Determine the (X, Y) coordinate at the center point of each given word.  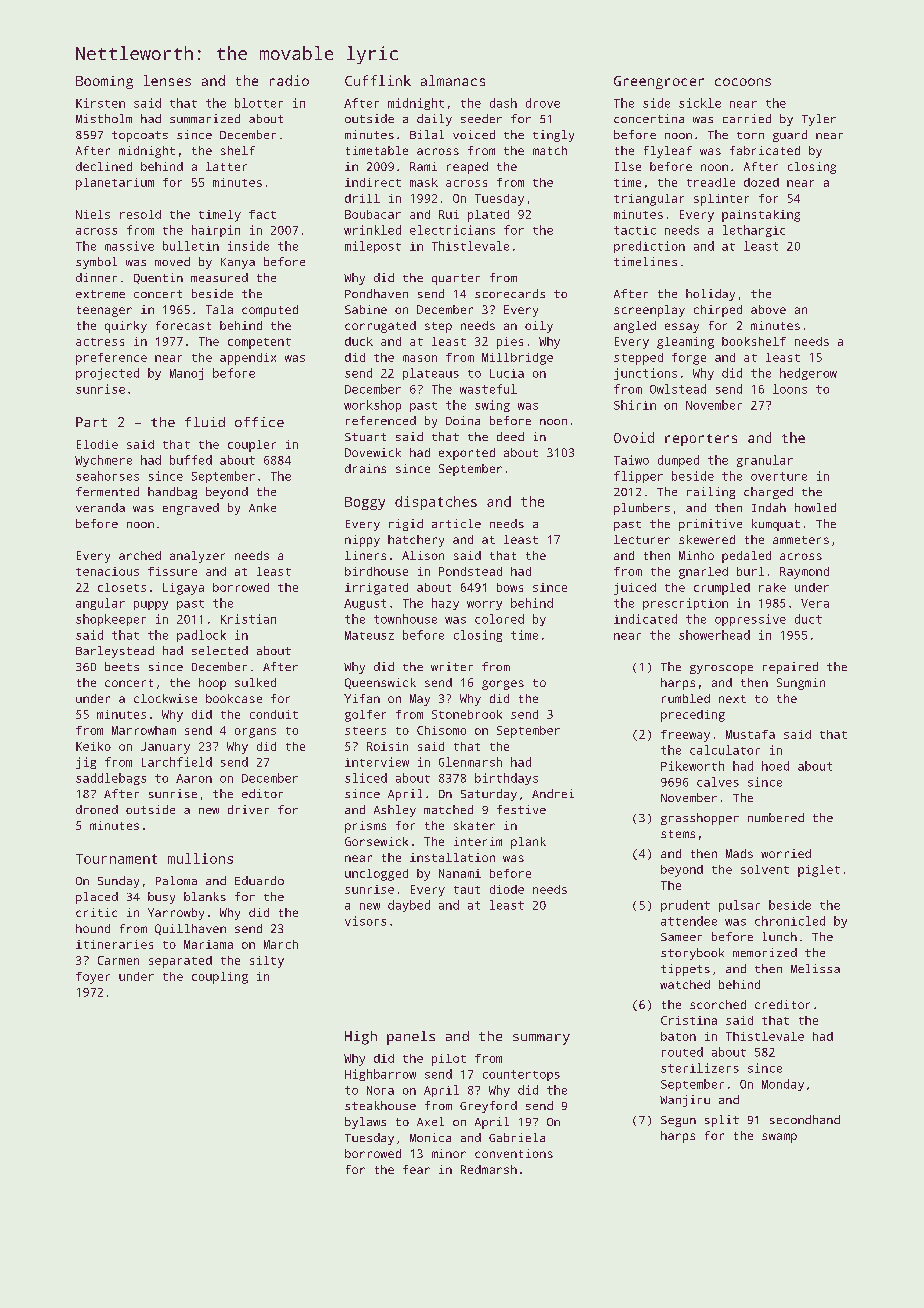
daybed (409, 906)
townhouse (405, 619)
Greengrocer (659, 82)
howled (815, 507)
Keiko (93, 746)
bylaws (365, 1123)
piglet (819, 871)
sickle (700, 103)
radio (289, 80)
